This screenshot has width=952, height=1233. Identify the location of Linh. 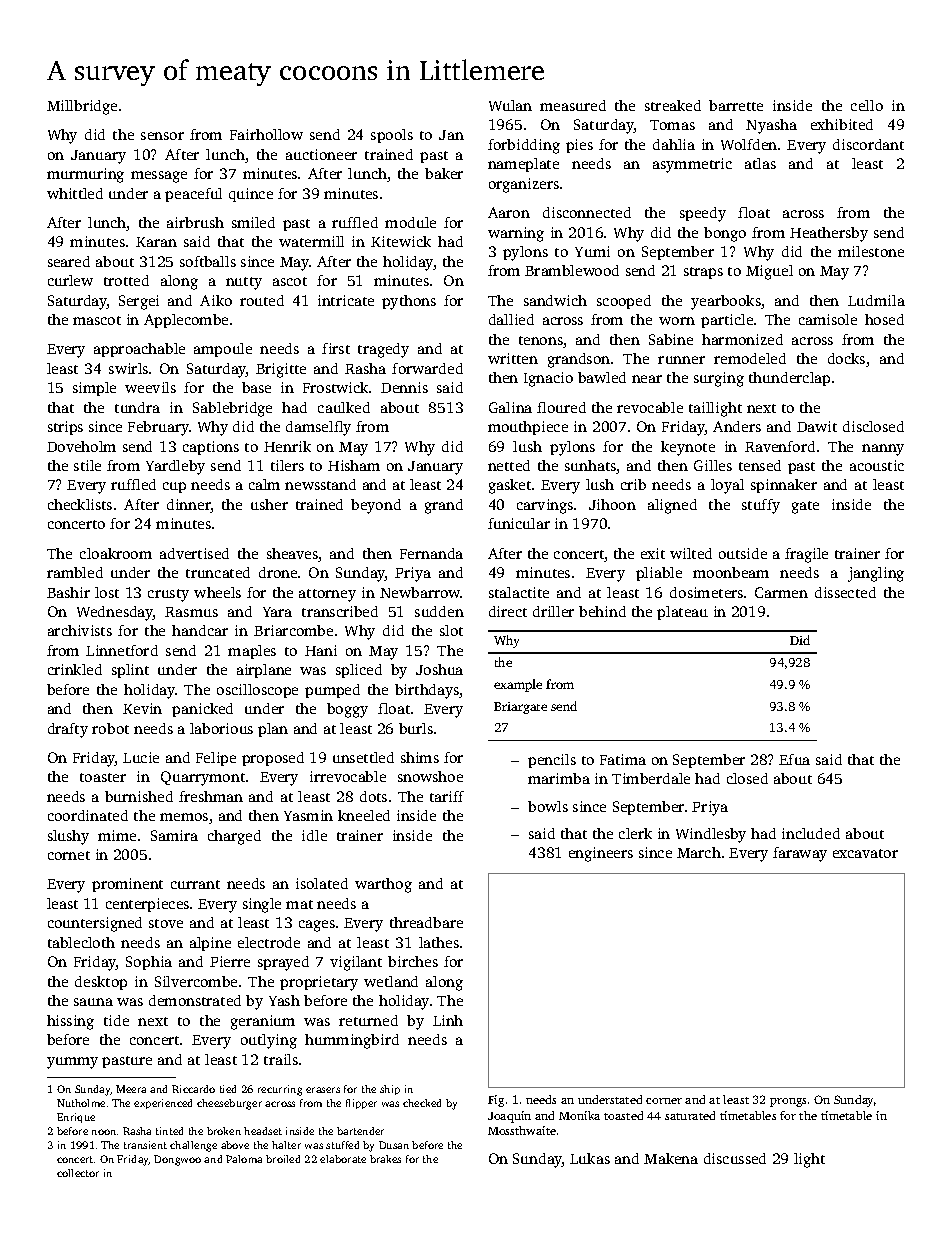
(448, 1020).
